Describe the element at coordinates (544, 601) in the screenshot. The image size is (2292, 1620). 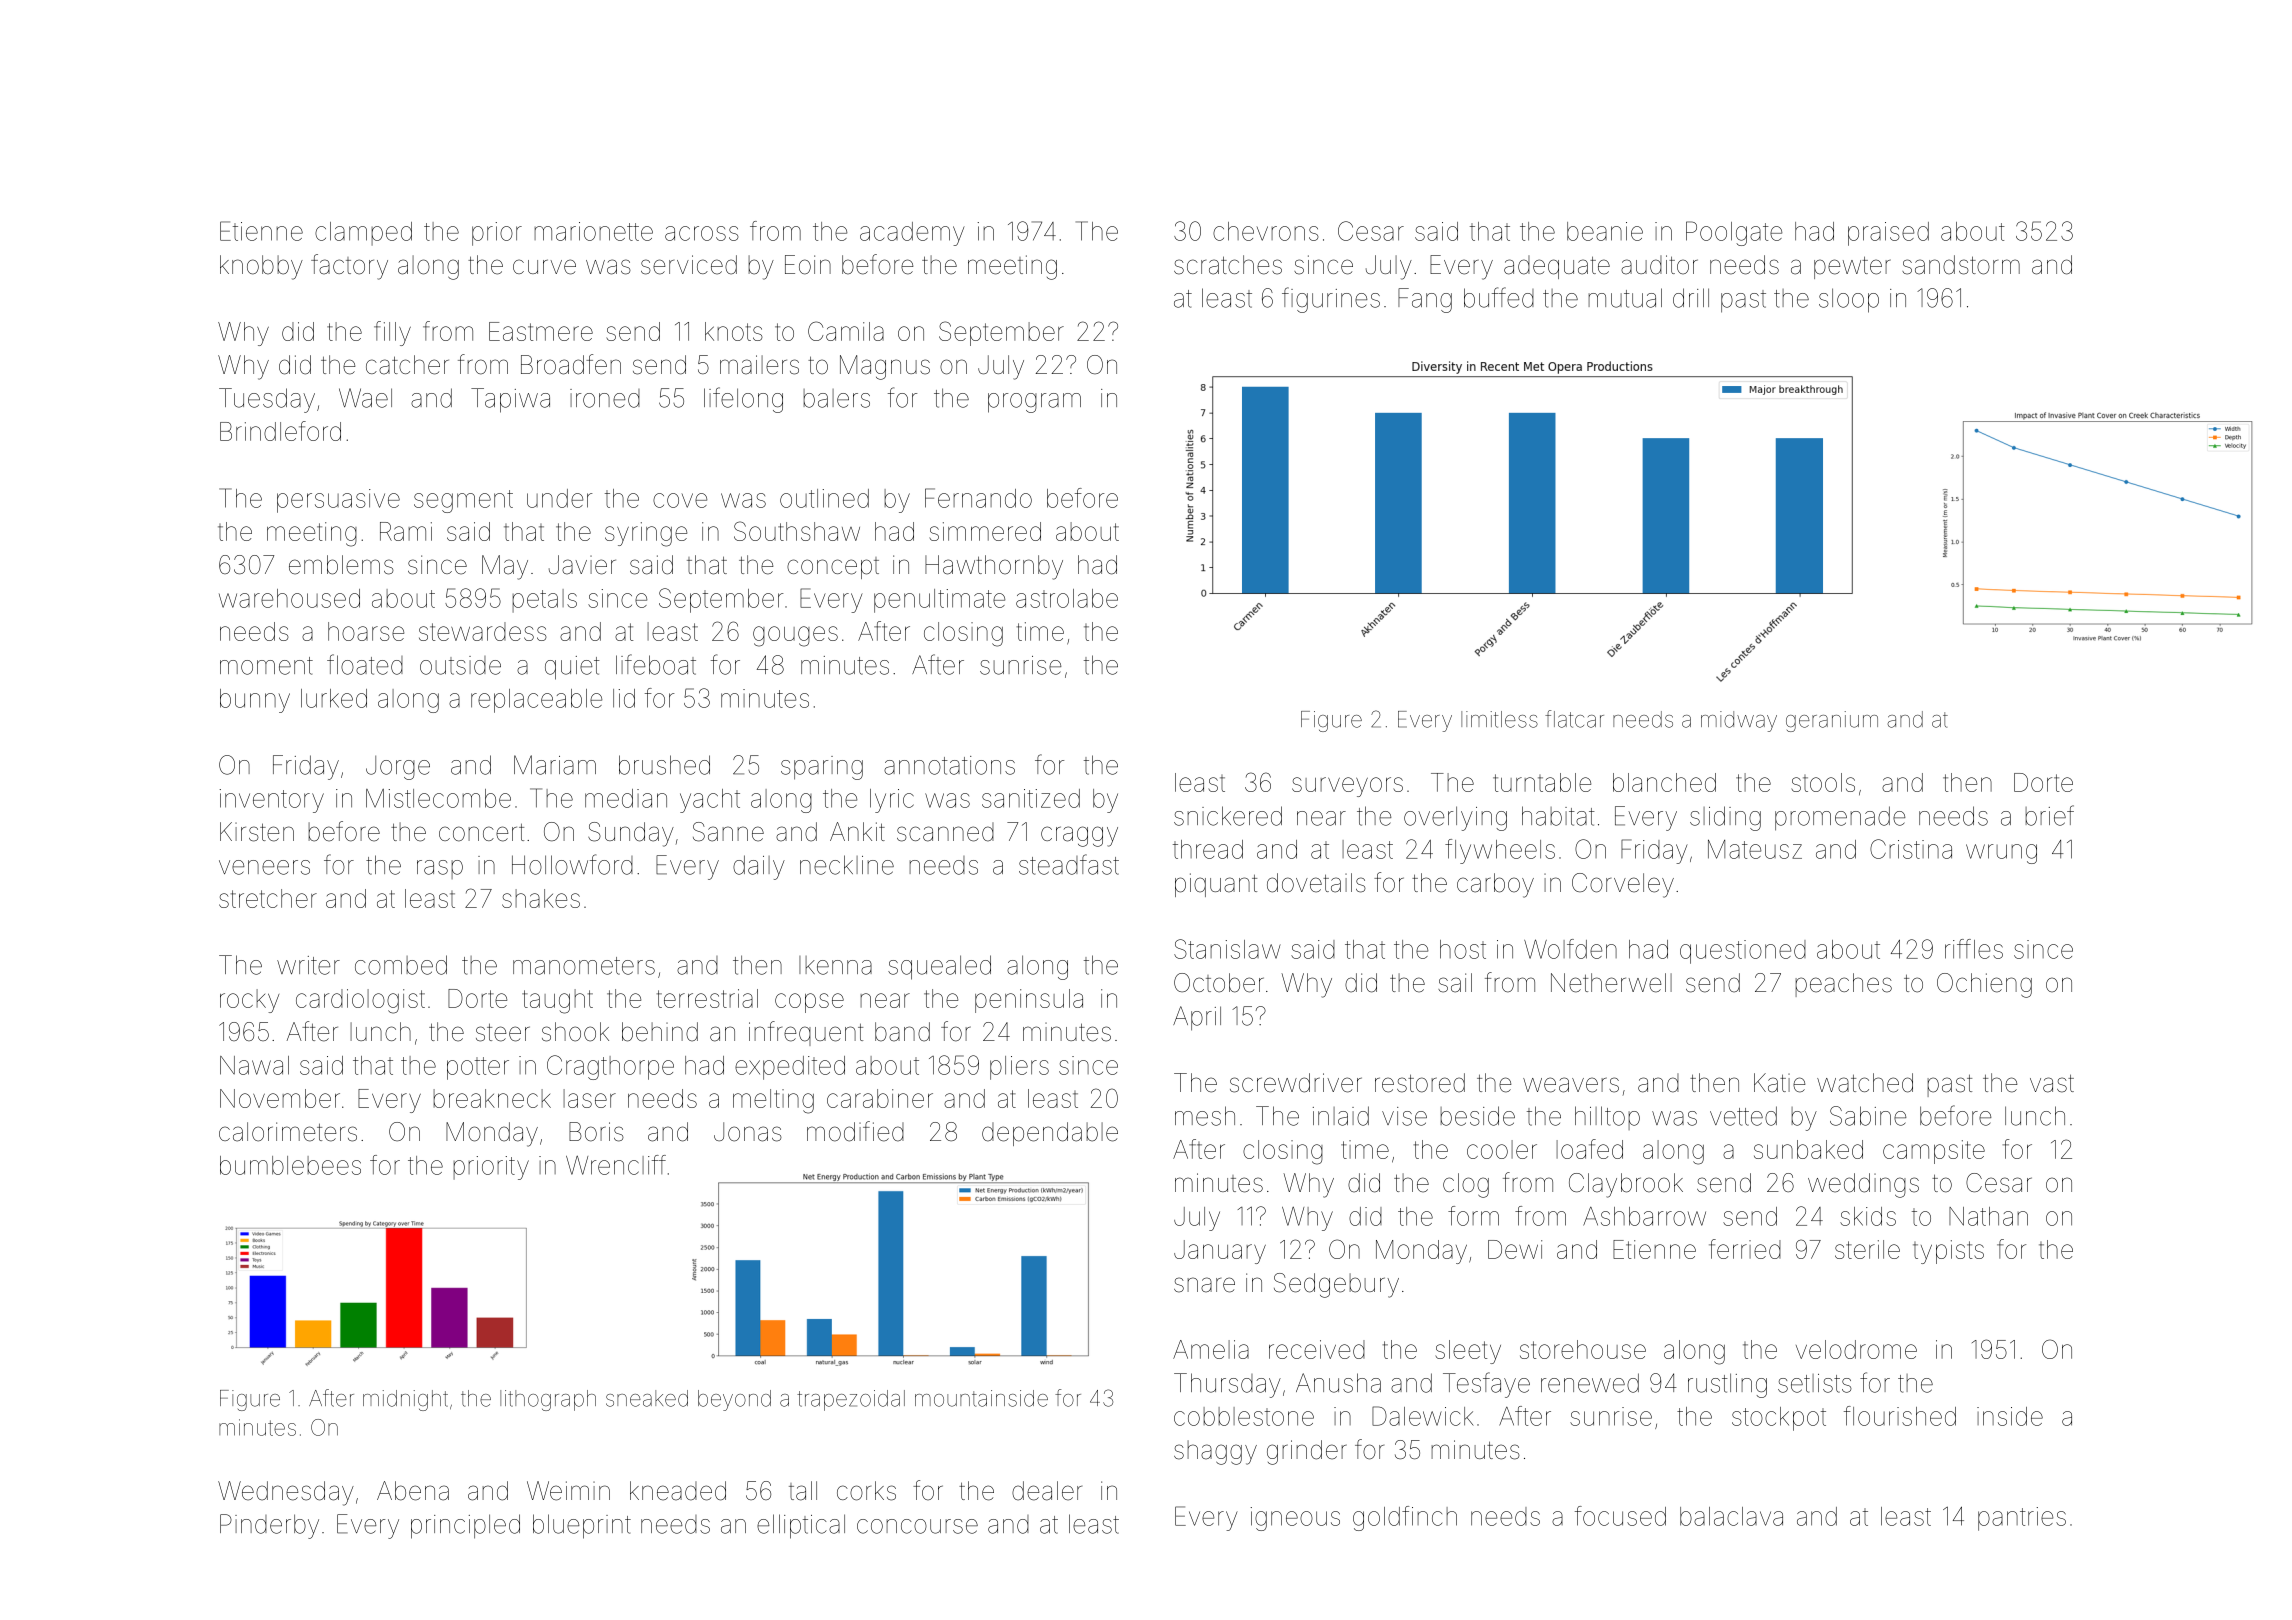
I see `petals` at that location.
